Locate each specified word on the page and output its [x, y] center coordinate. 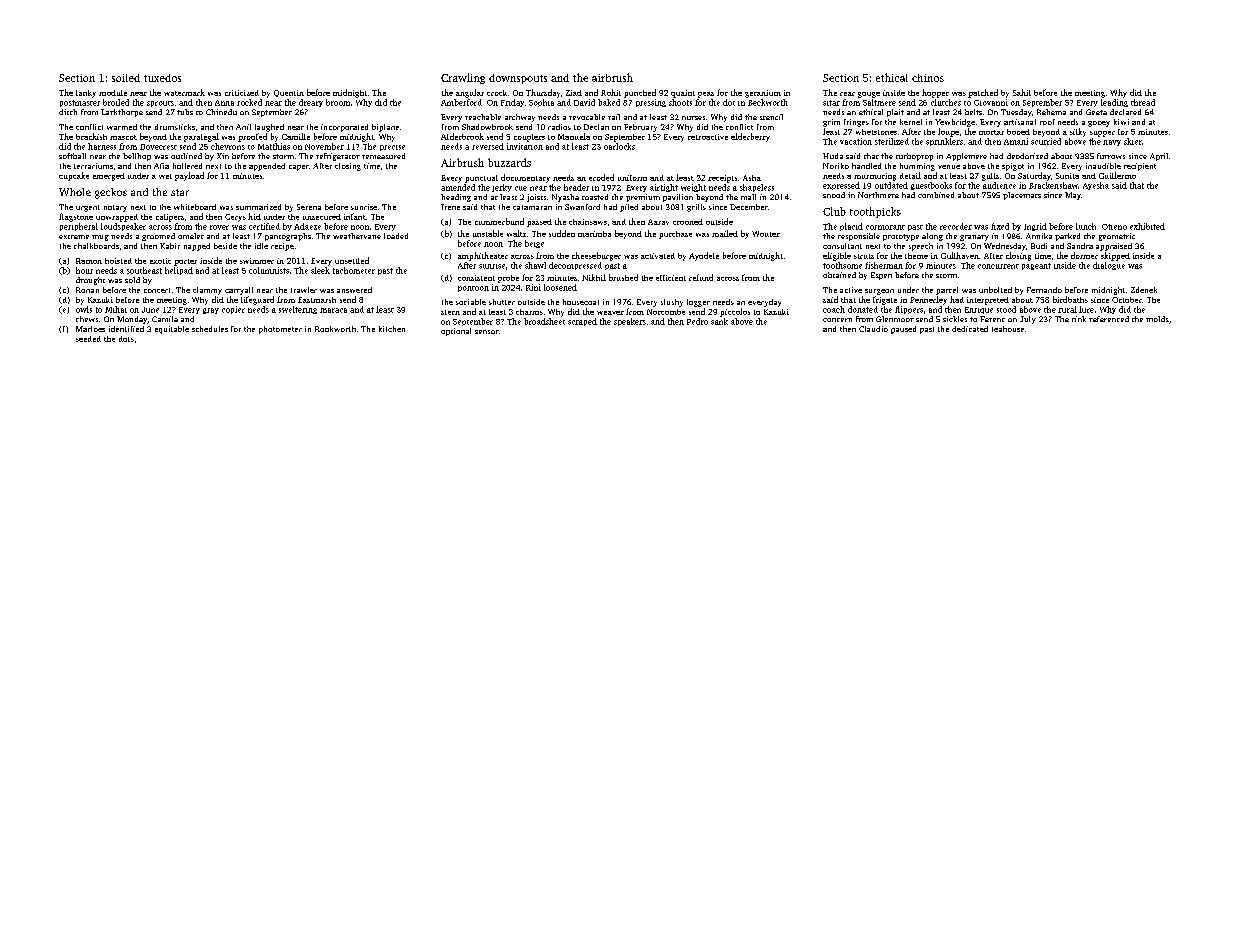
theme [916, 256]
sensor [487, 332]
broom [338, 102]
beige [534, 244]
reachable [483, 117]
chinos [928, 78]
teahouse [1008, 329]
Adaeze [307, 226]
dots [126, 339]
